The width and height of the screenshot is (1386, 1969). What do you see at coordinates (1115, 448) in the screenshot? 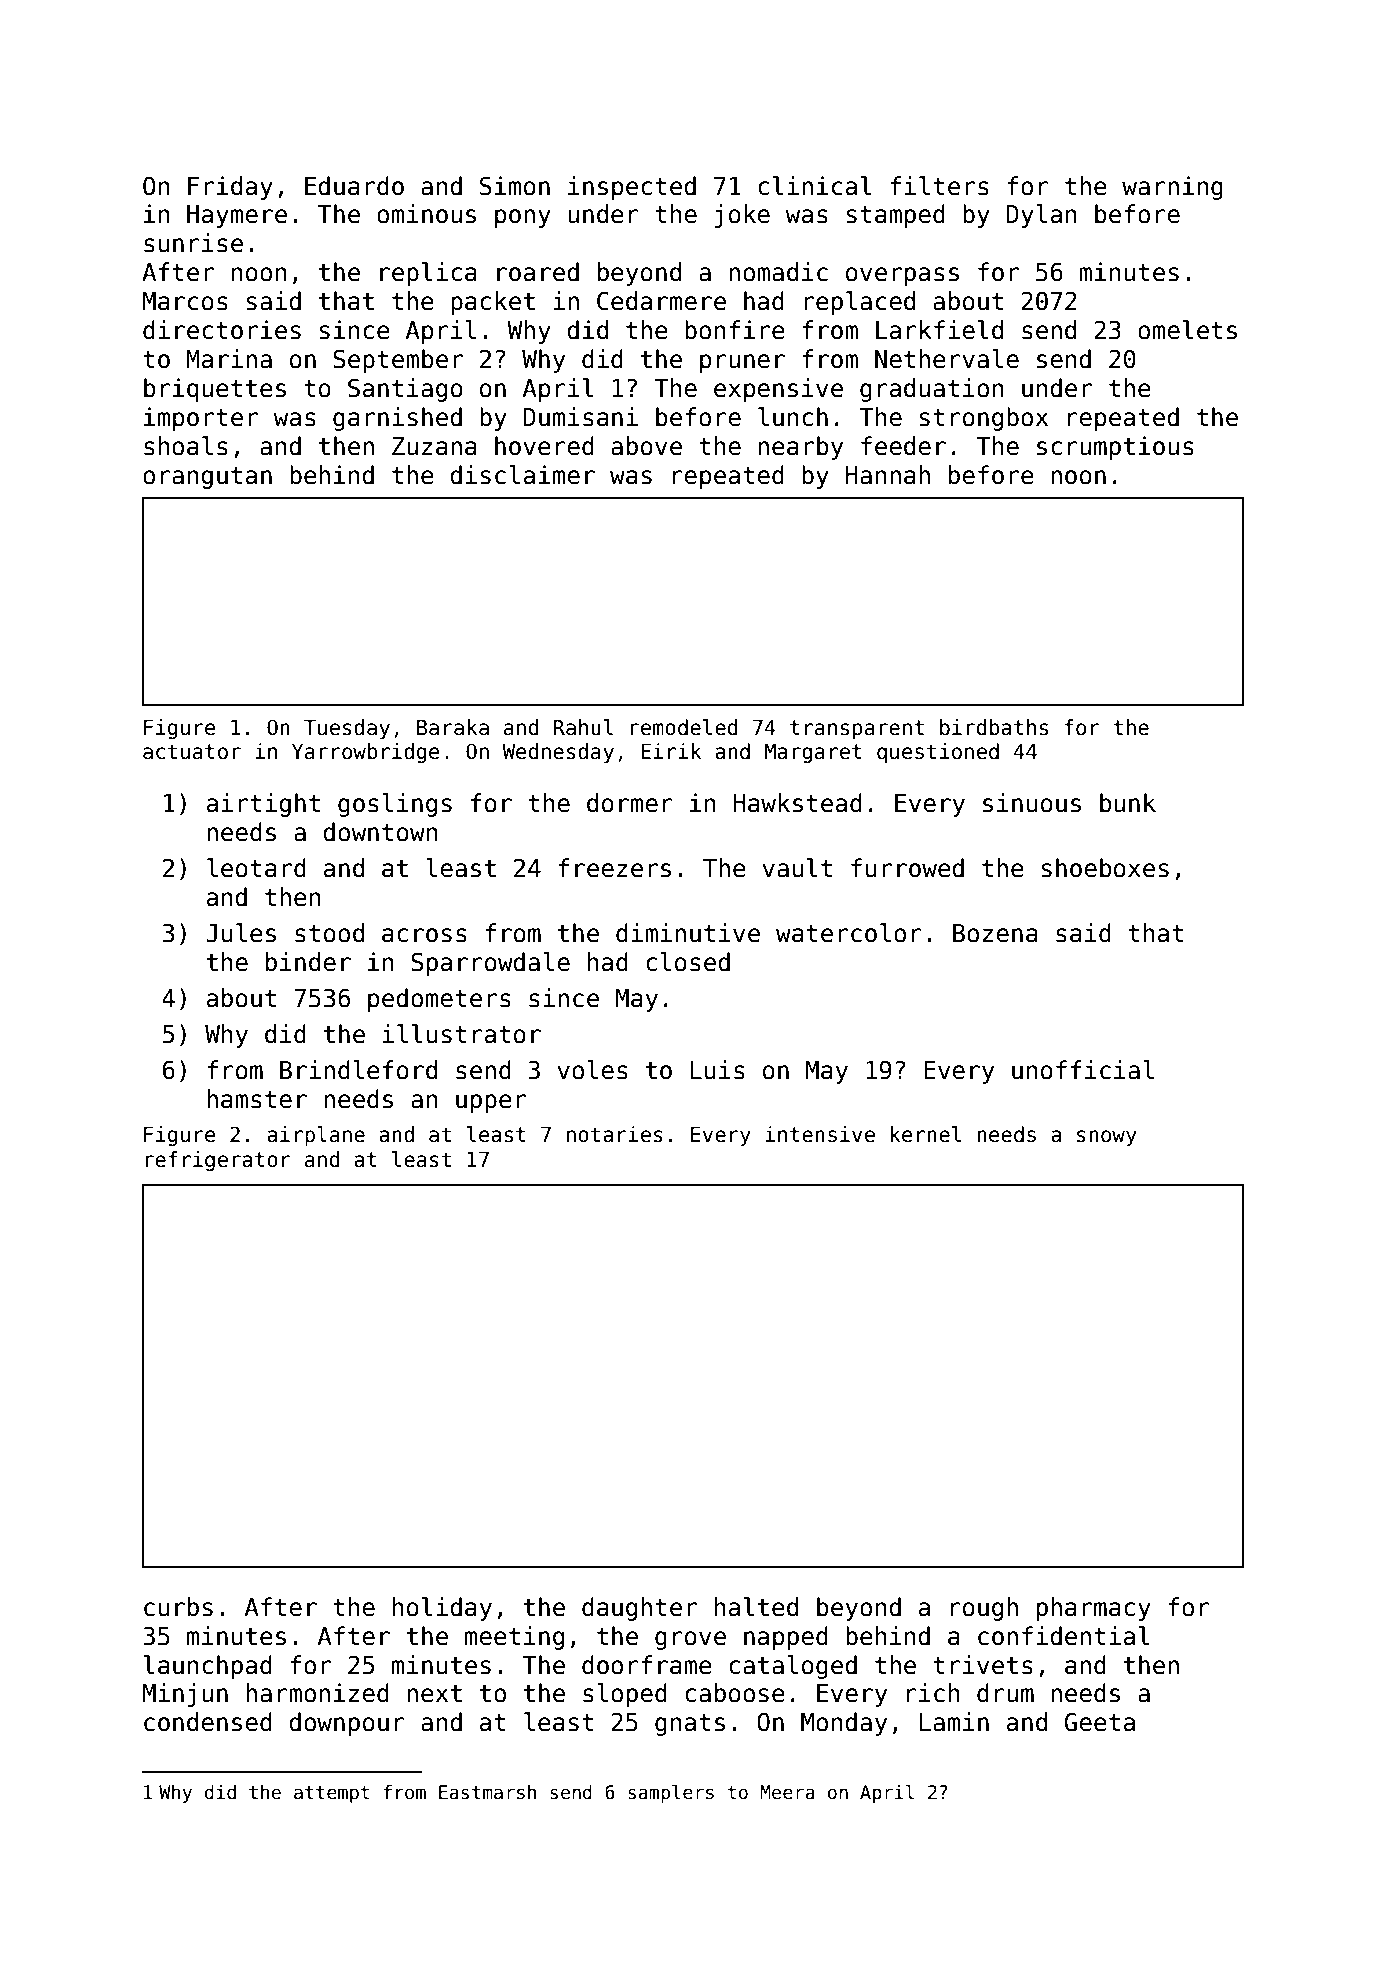
I see `scrumptious` at bounding box center [1115, 448].
